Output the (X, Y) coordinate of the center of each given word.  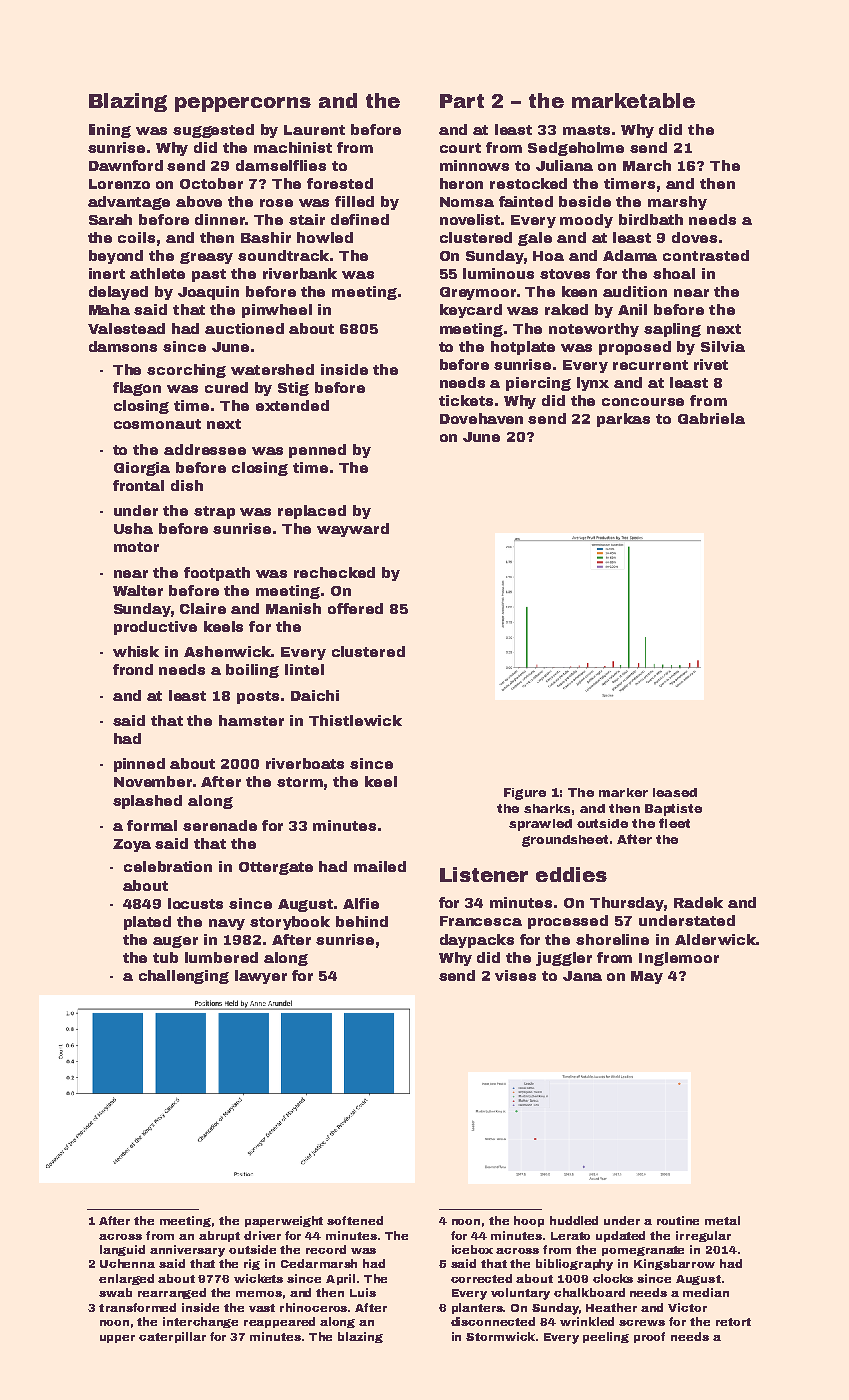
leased (675, 792)
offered (355, 608)
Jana (582, 976)
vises (515, 975)
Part (462, 101)
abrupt (219, 1236)
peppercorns (243, 104)
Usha (133, 528)
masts (586, 130)
